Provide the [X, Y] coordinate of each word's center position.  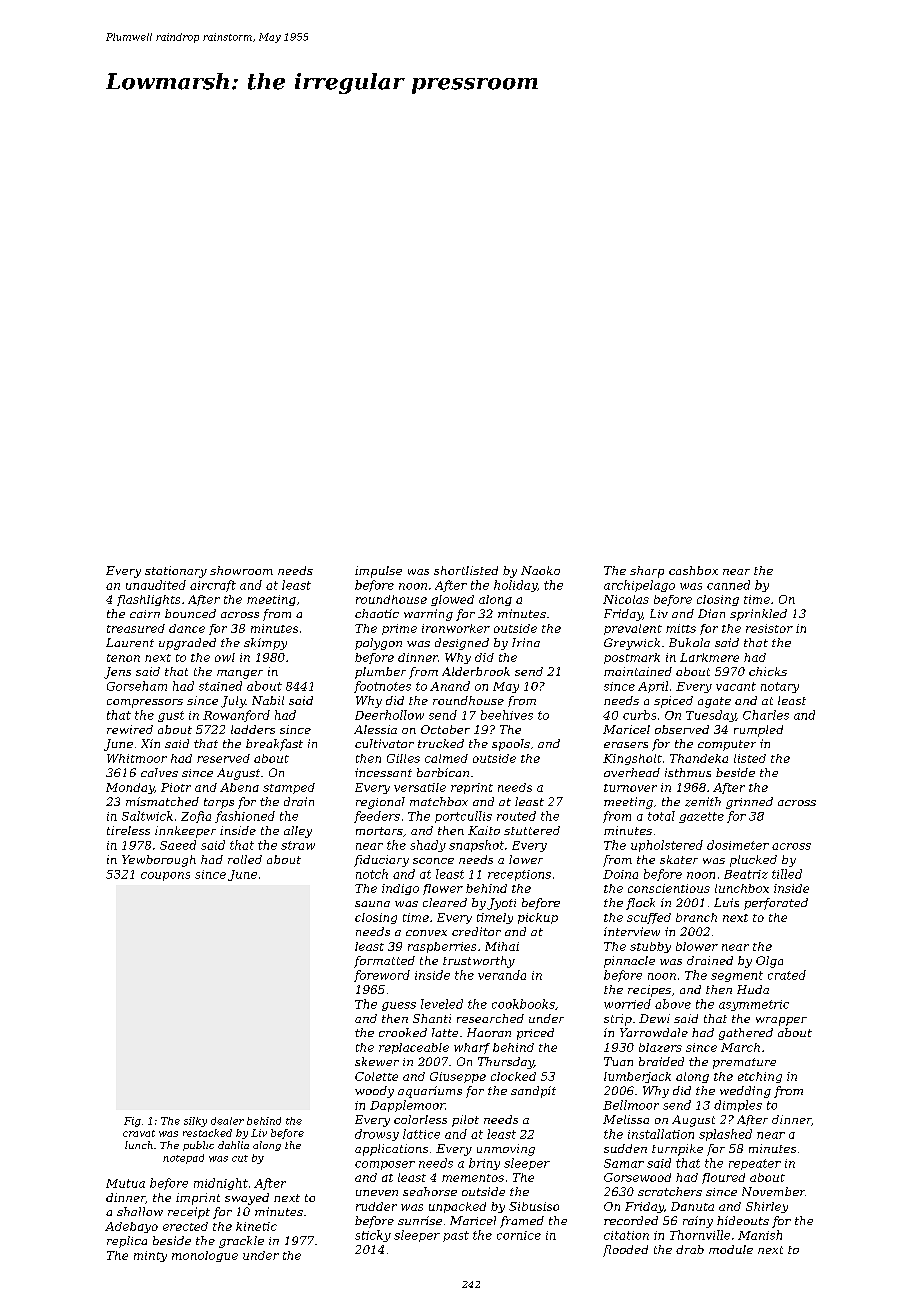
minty [150, 1256]
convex [426, 933]
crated [787, 975]
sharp [647, 572]
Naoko [540, 570]
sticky [373, 1236]
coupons [165, 876]
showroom [241, 570]
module [731, 1249]
